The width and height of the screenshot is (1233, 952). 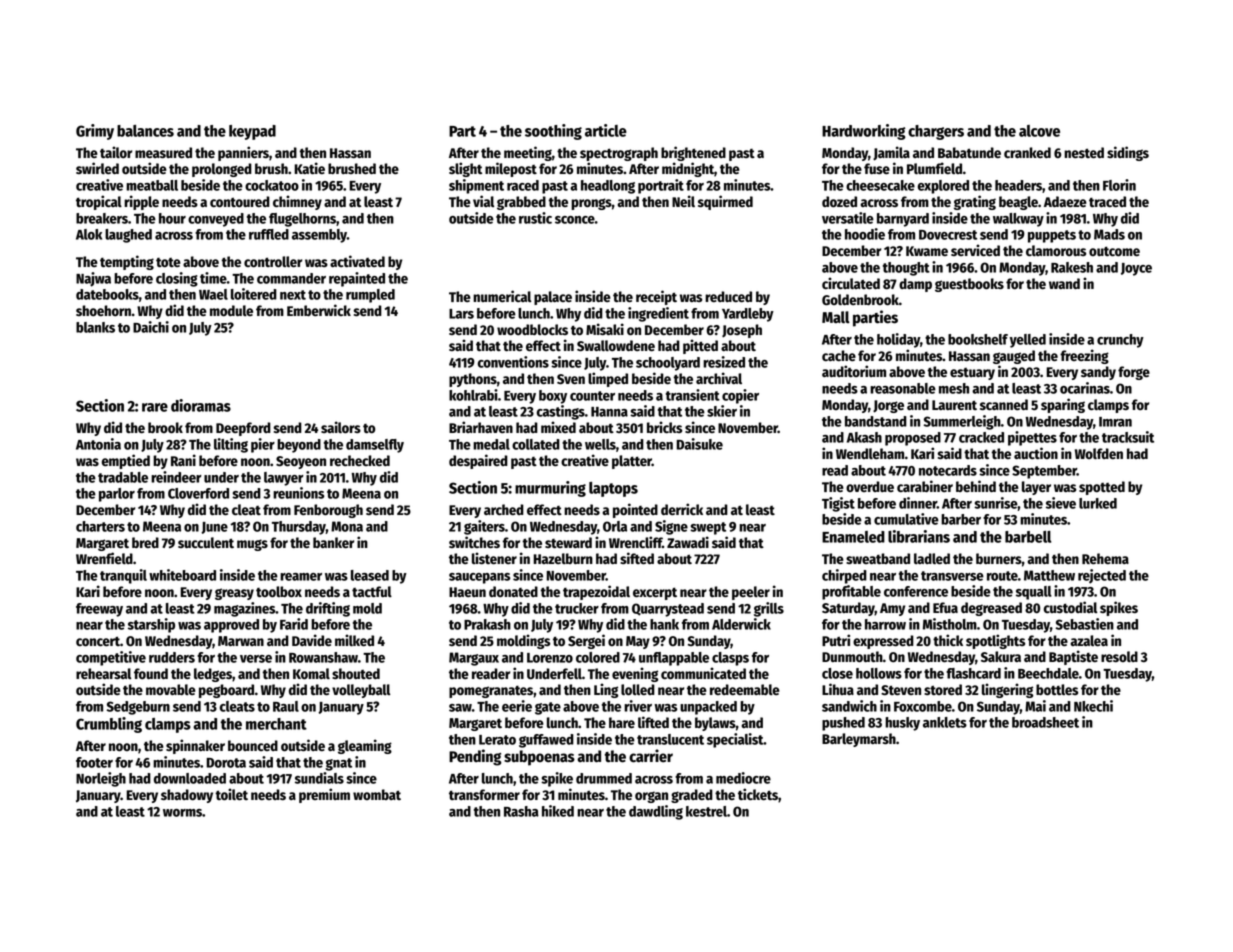 I want to click on Hanna, so click(x=609, y=412).
